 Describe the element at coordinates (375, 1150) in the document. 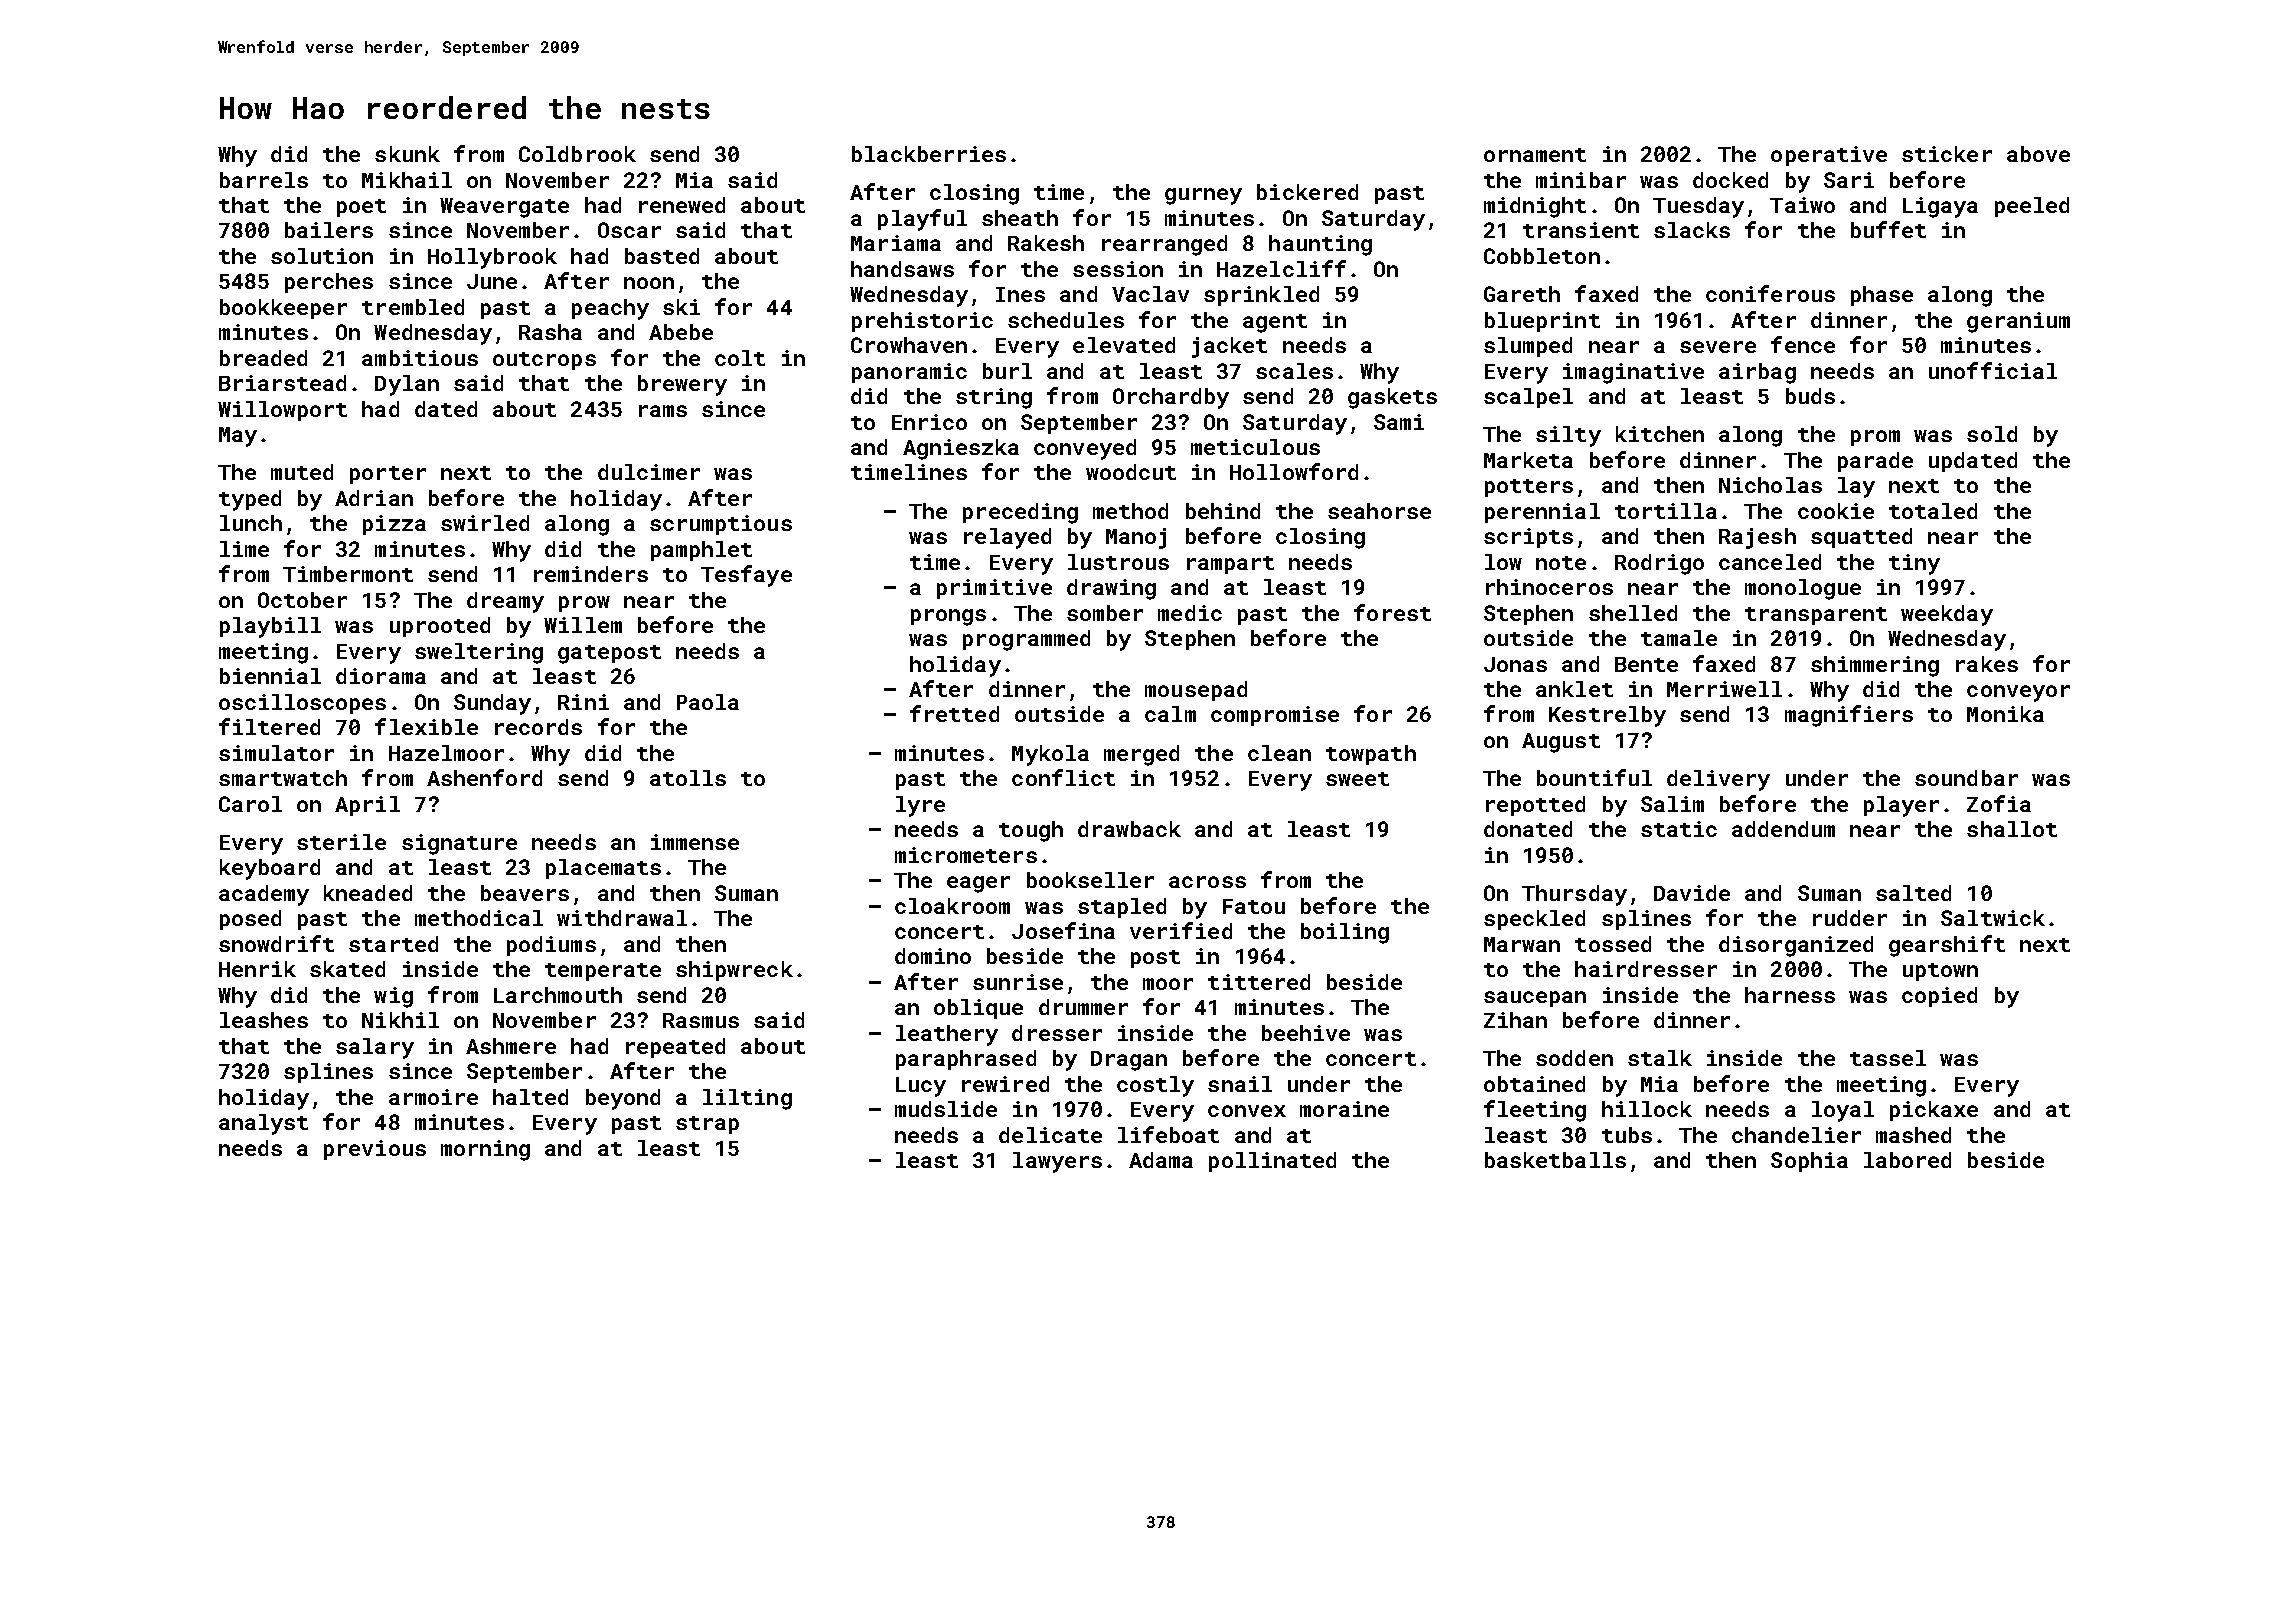

I see `previous` at that location.
